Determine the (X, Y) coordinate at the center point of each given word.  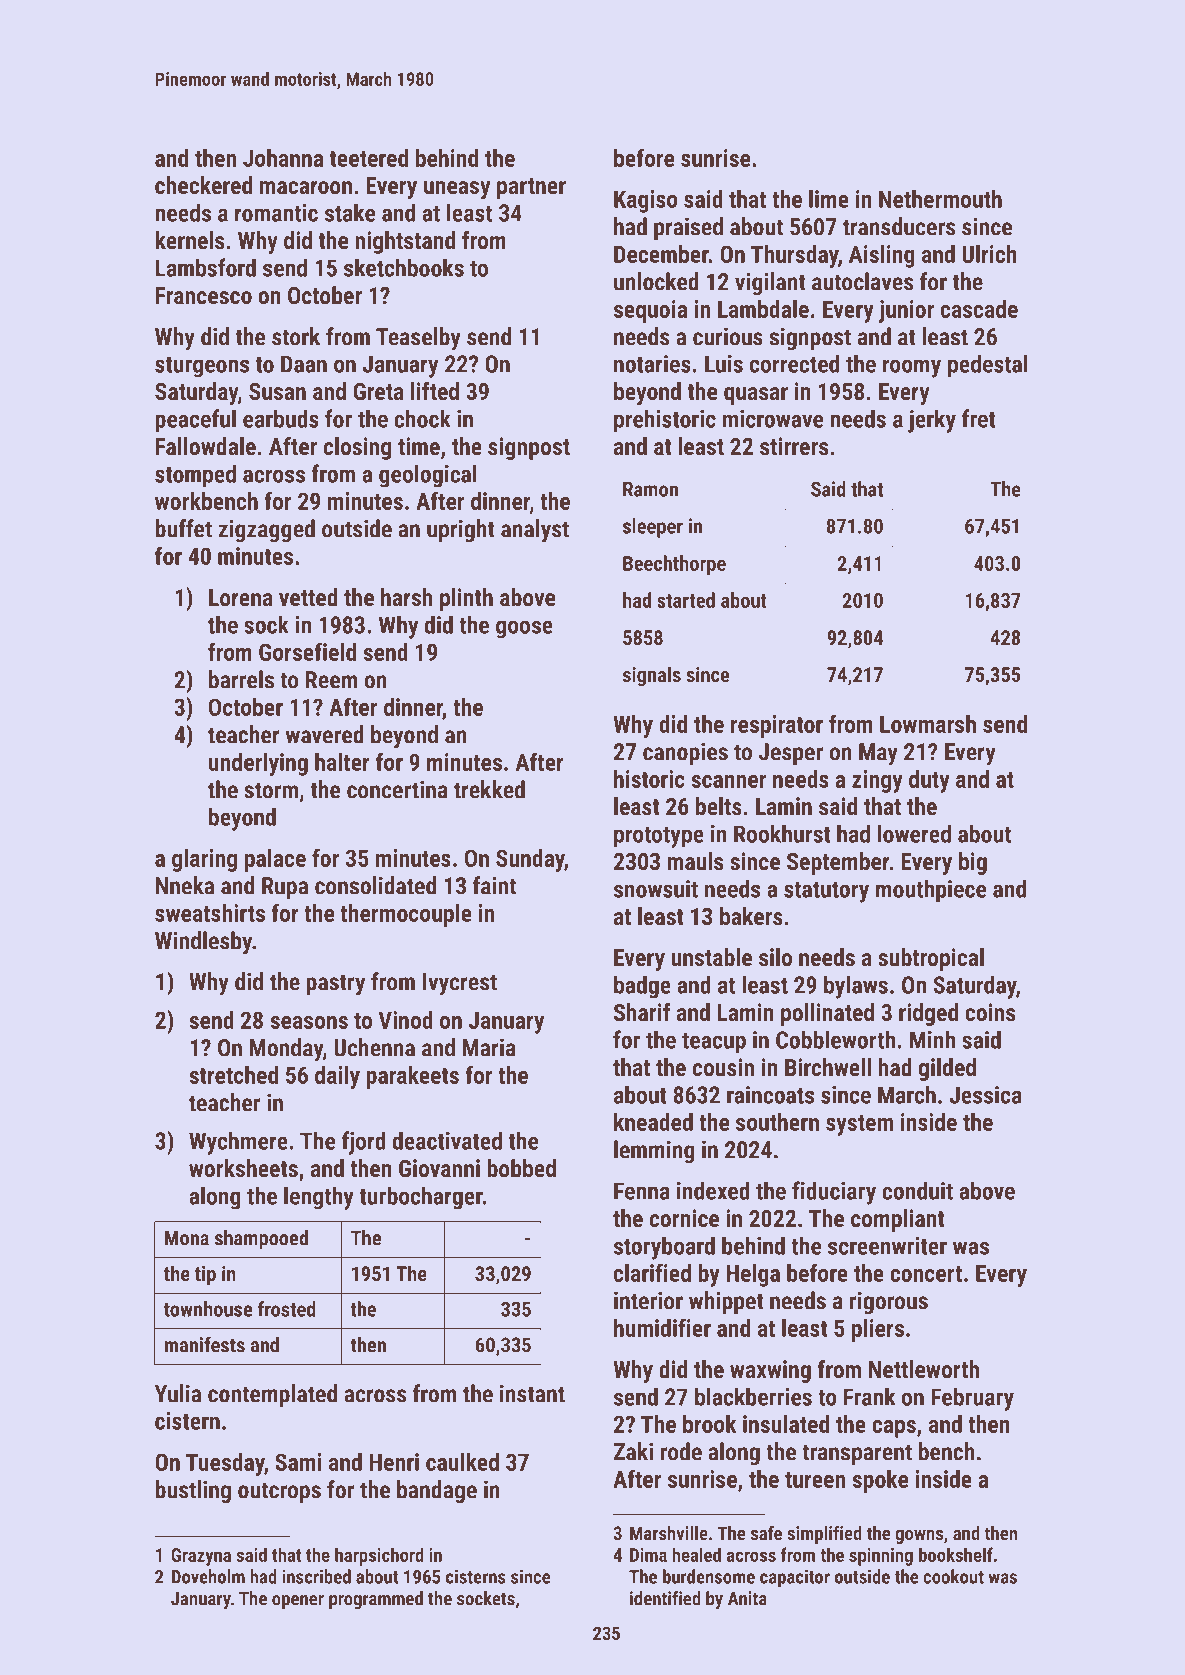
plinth (466, 599)
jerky (932, 421)
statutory (826, 892)
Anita (747, 1598)
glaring (204, 860)
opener (298, 1602)
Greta (379, 391)
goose (524, 629)
